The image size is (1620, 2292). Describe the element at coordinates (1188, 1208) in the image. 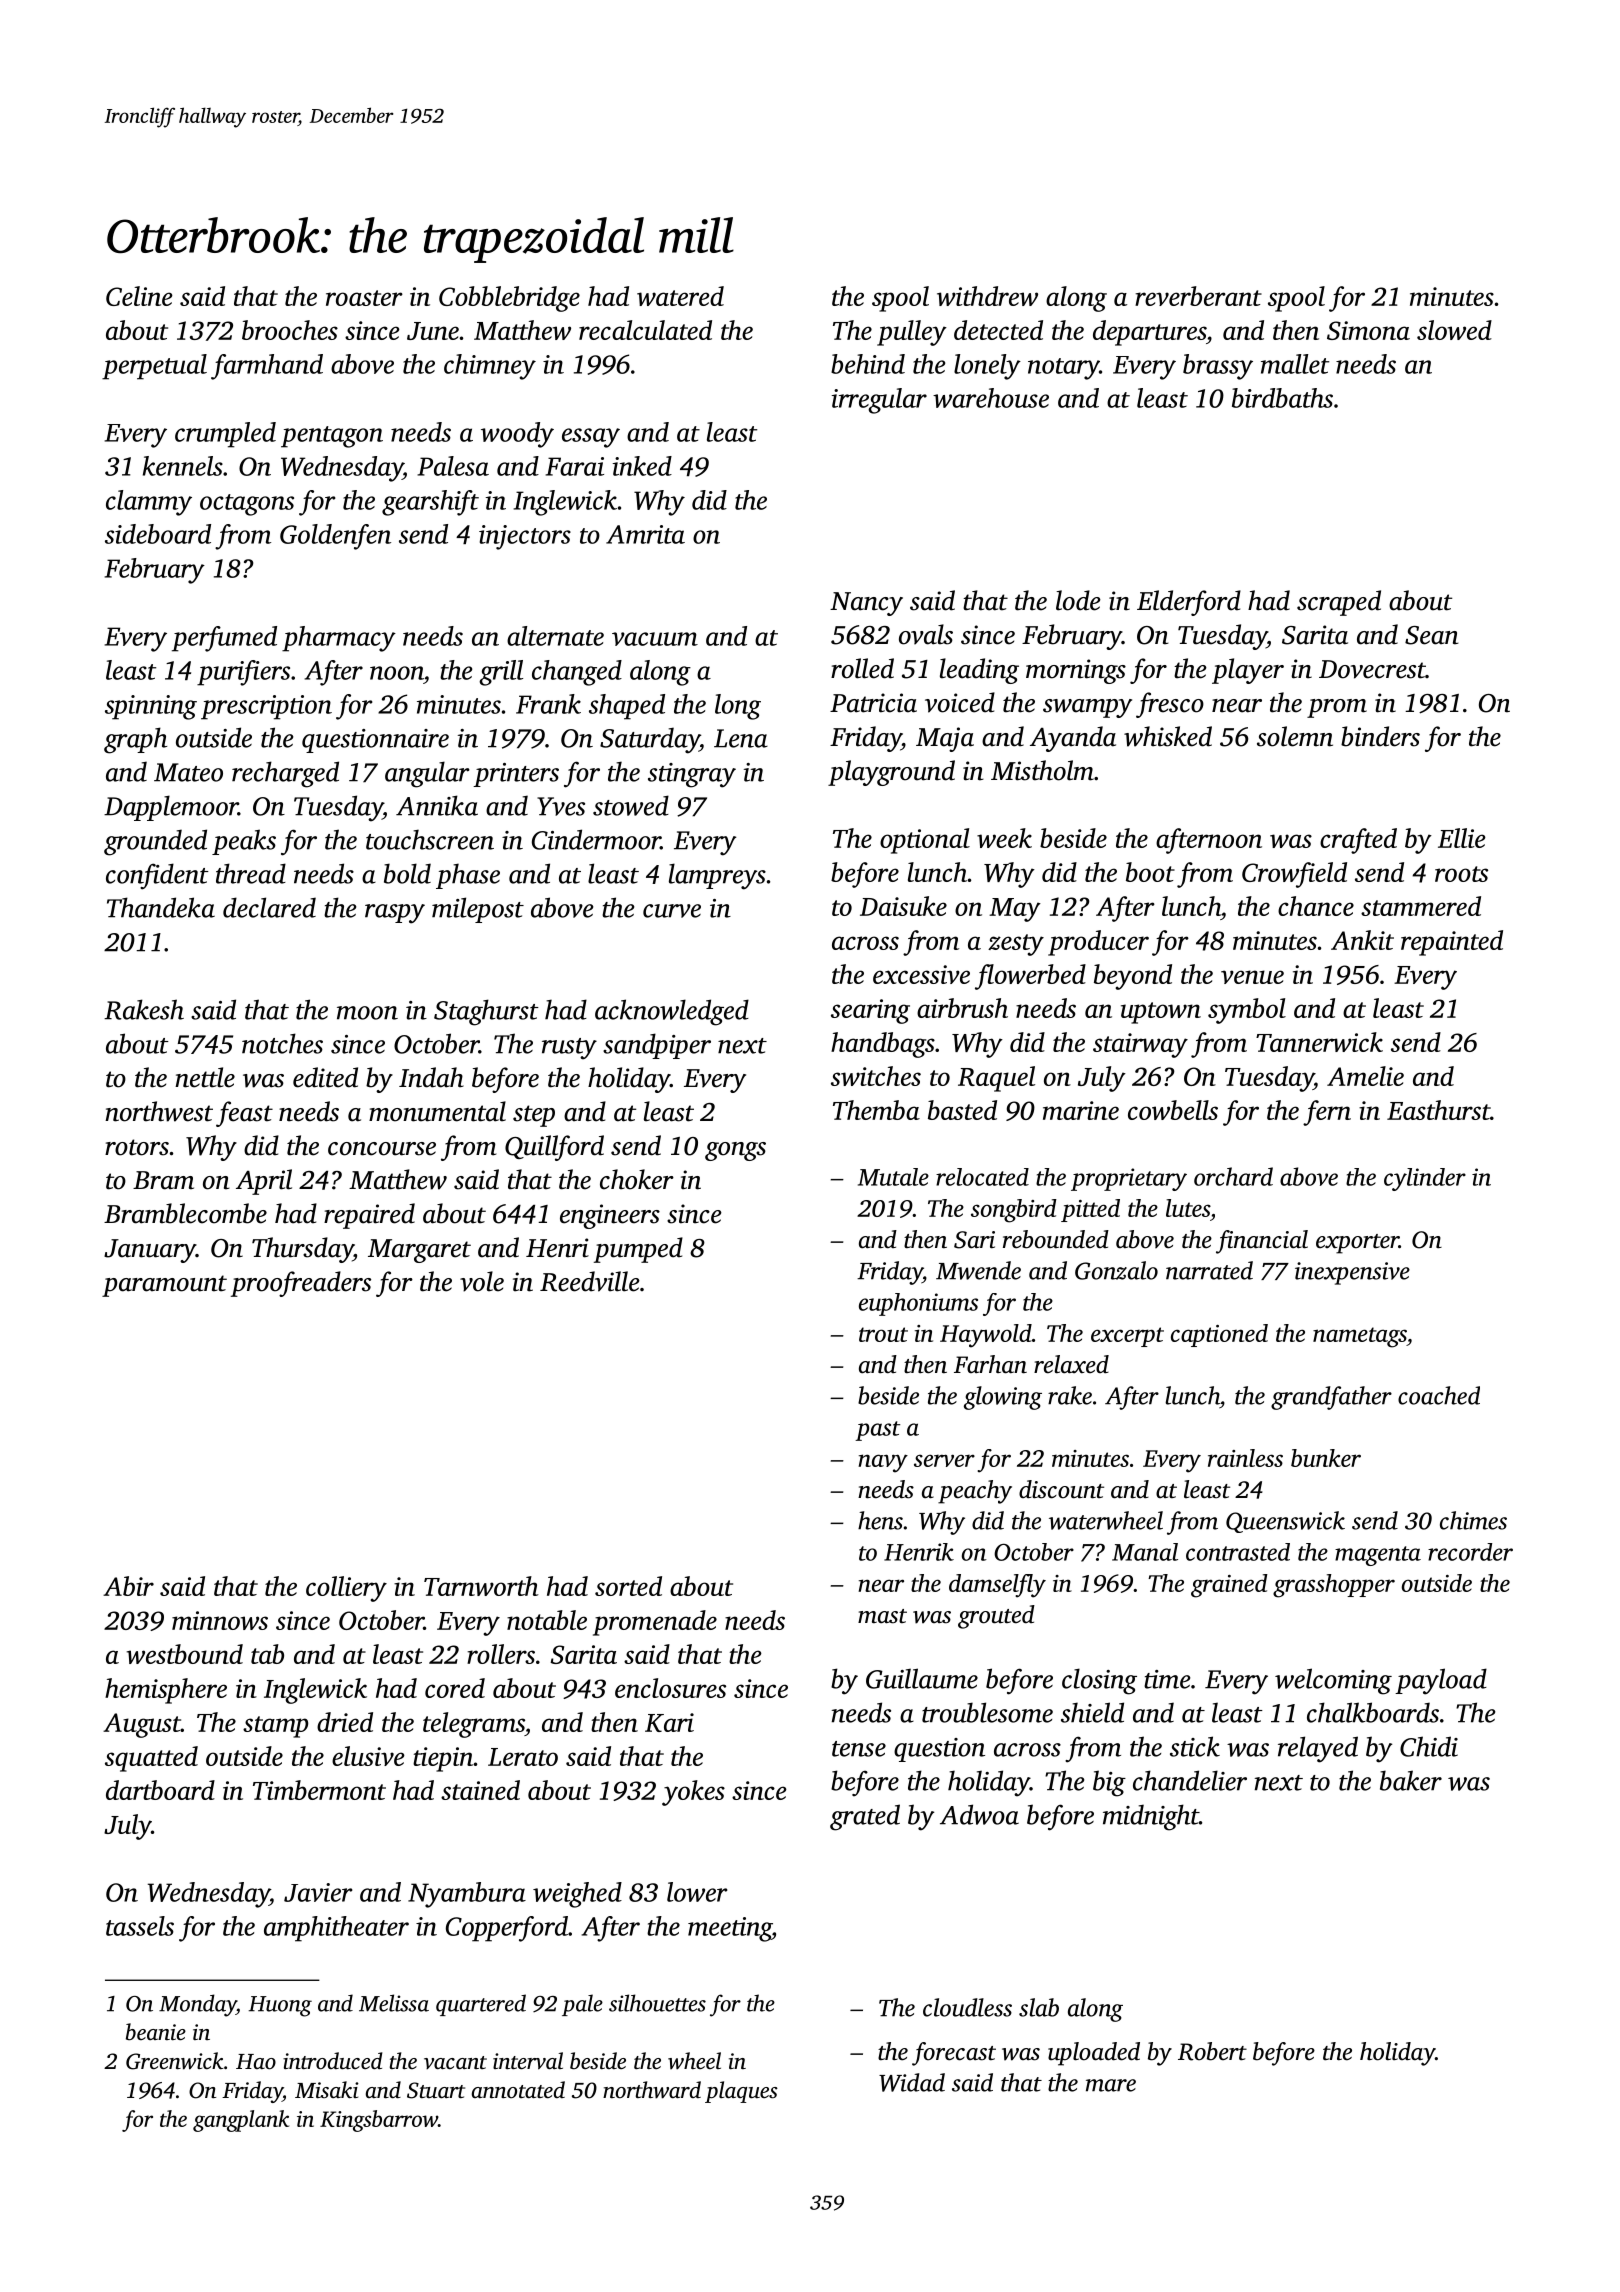

I see `lutes` at that location.
